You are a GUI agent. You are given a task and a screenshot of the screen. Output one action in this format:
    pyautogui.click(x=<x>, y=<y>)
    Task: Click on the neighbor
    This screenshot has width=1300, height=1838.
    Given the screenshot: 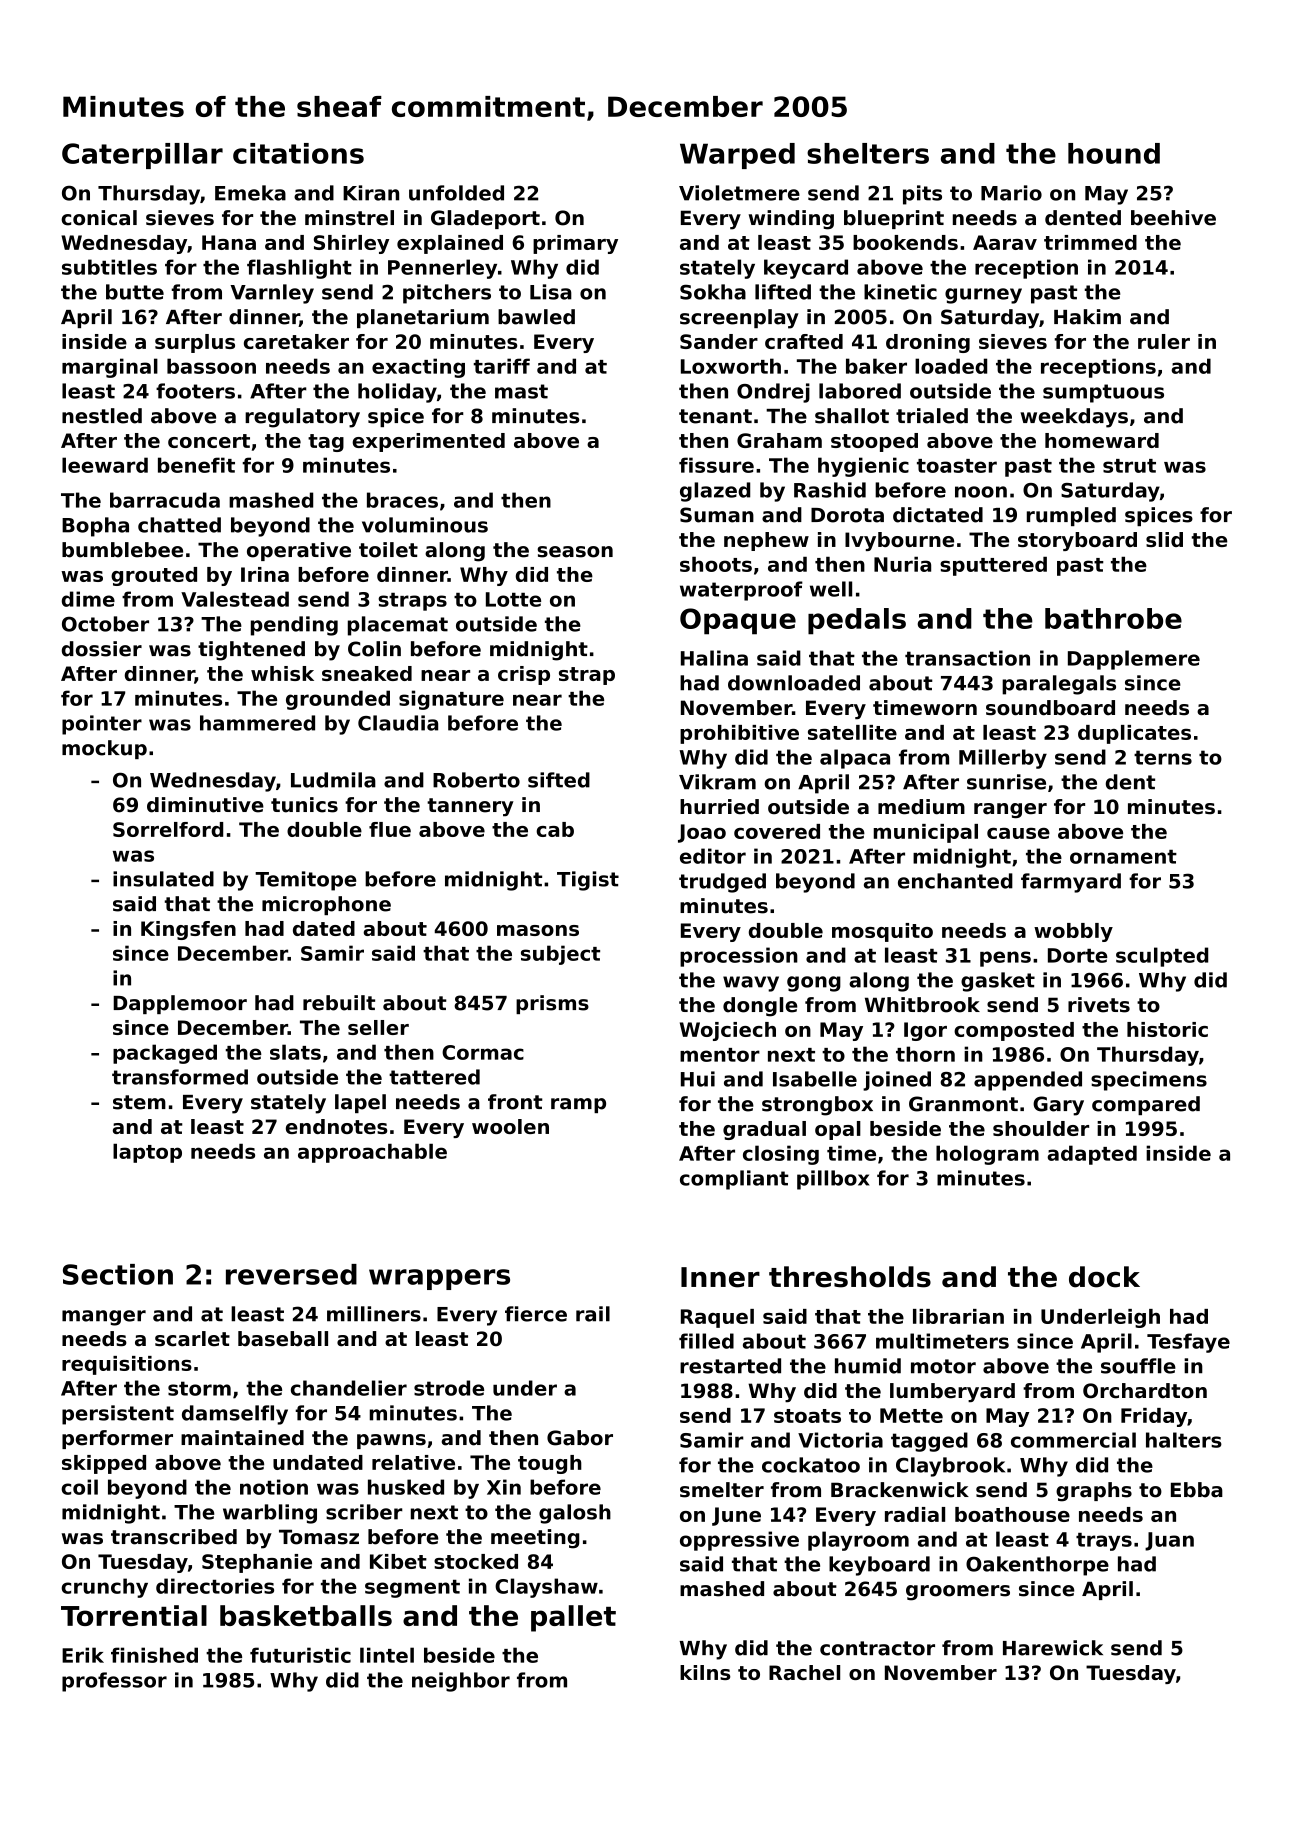 What is the action you would take?
    pyautogui.click(x=461, y=1682)
